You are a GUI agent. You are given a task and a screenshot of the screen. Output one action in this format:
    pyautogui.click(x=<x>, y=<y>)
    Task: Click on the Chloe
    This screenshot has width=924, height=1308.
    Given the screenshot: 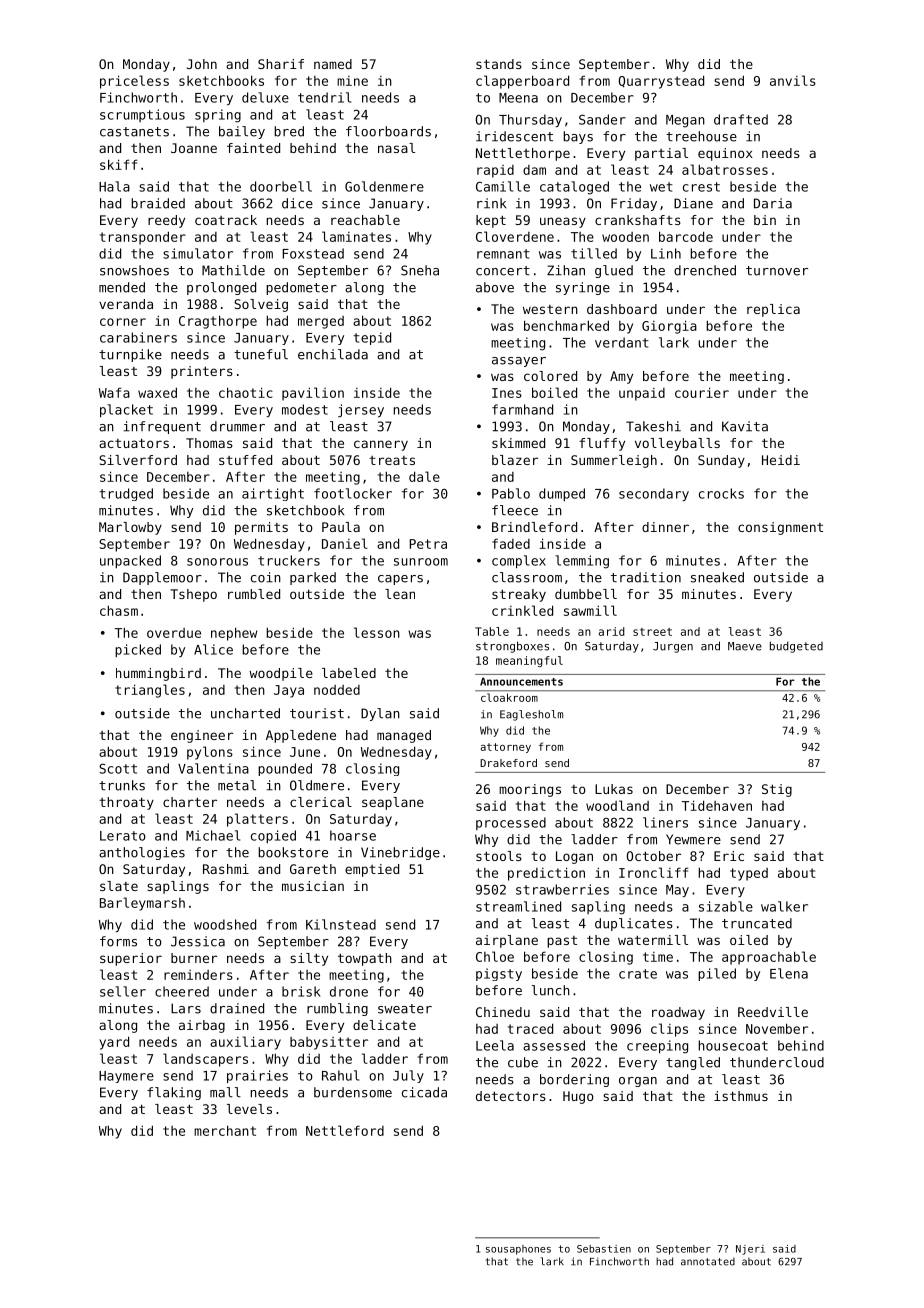 What is the action you would take?
    pyautogui.click(x=495, y=956)
